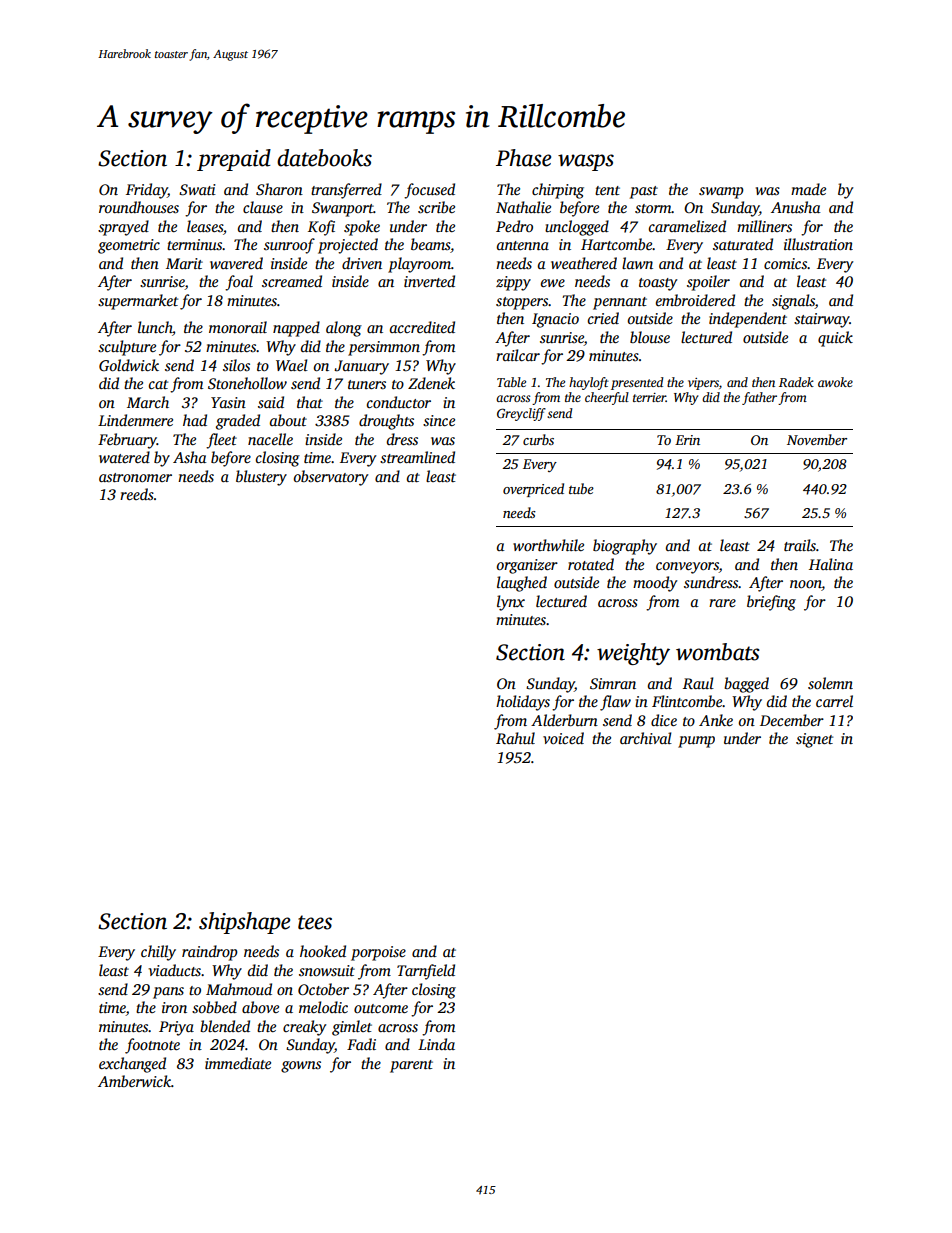  What do you see at coordinates (771, 603) in the screenshot?
I see `briefing` at bounding box center [771, 603].
